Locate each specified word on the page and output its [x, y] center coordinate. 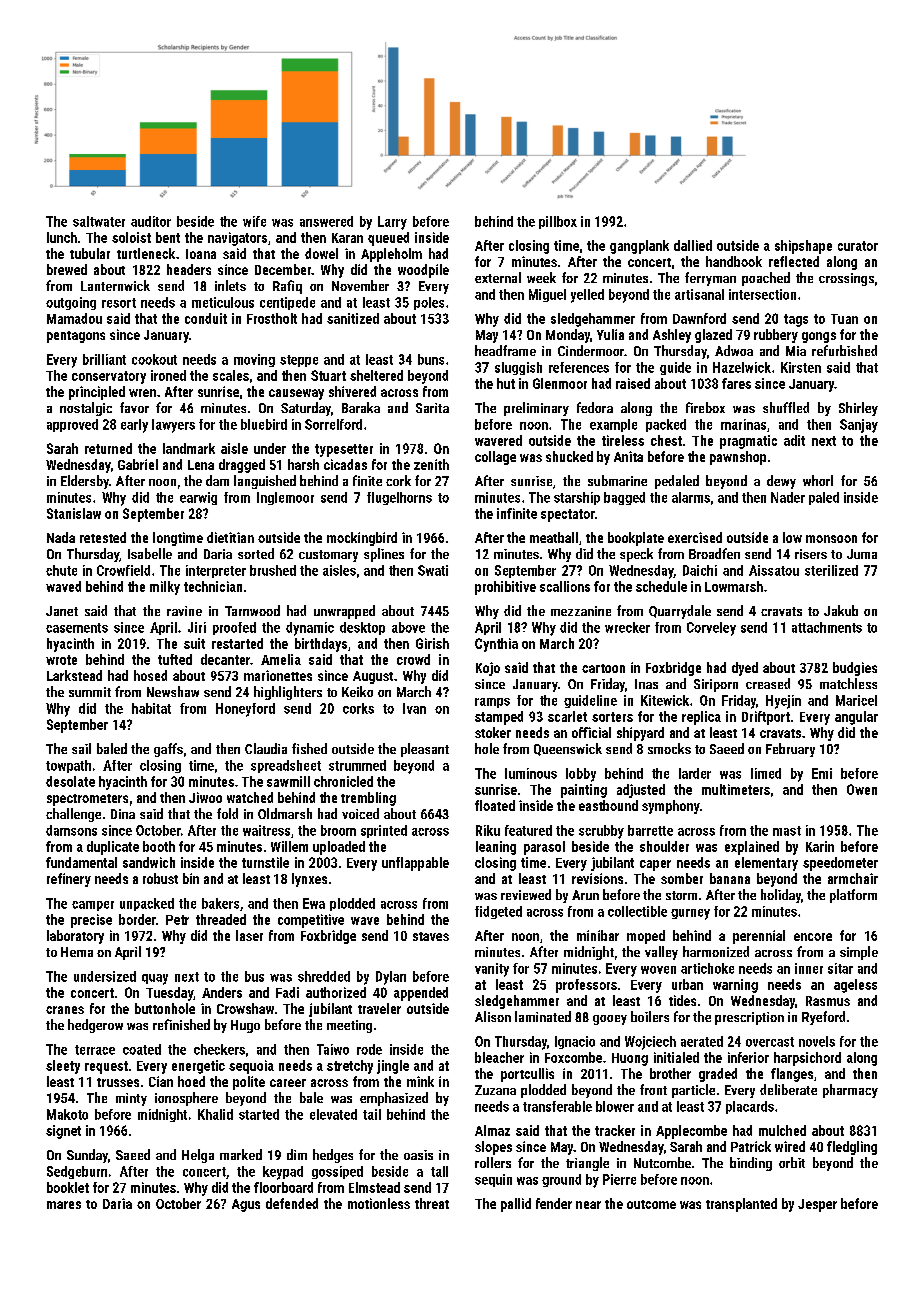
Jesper [817, 1205]
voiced [360, 813]
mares [64, 1205]
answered [326, 221]
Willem [289, 846]
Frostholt [272, 318]
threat [432, 1203]
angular [856, 718]
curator [858, 246]
